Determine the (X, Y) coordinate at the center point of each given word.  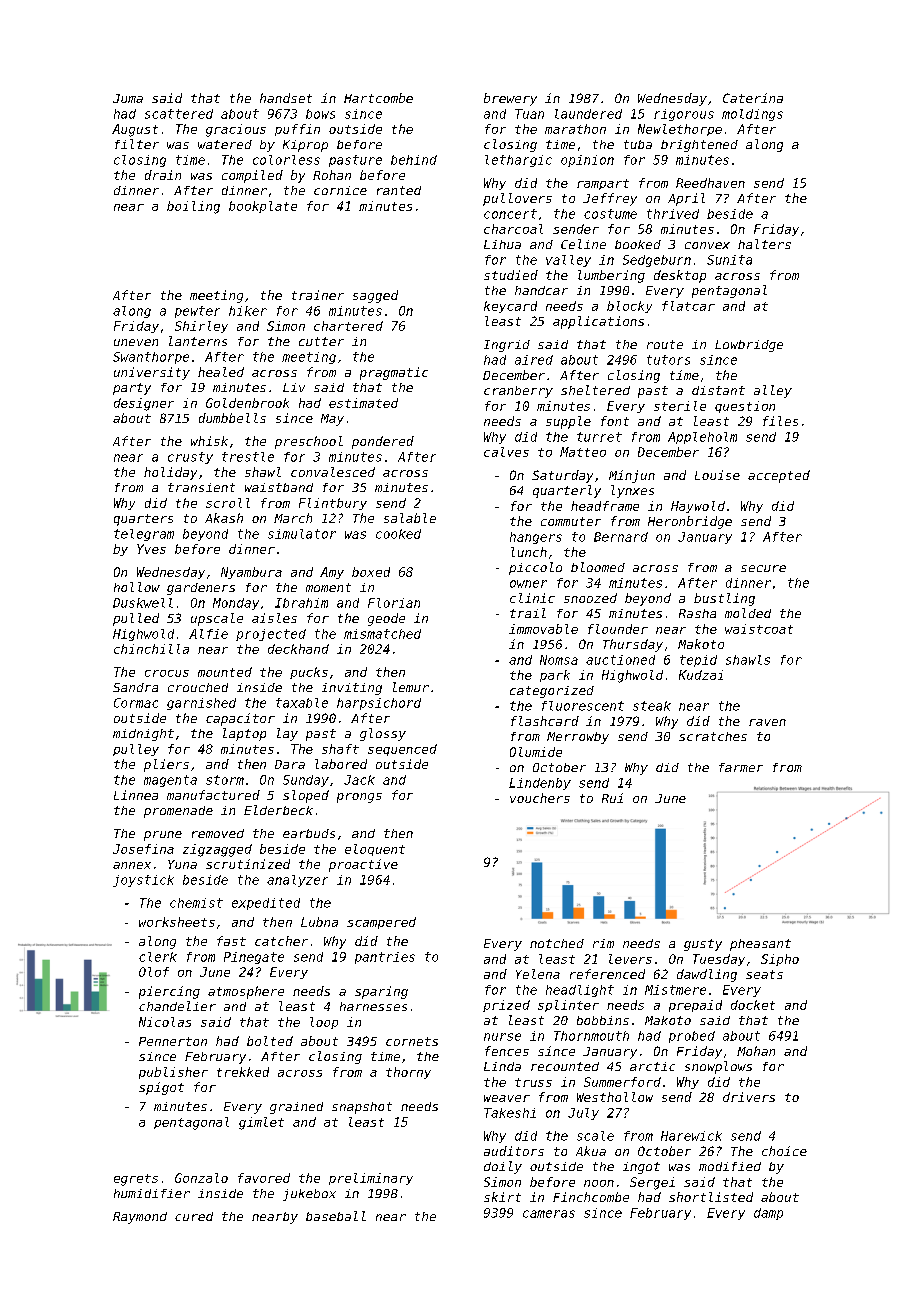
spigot (161, 1088)
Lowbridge (749, 346)
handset (286, 98)
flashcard (545, 721)
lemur (411, 687)
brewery (510, 99)
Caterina (753, 98)
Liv (294, 387)
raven (767, 722)
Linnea (136, 795)
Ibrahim (301, 603)
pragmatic (394, 373)
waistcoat (759, 629)
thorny (408, 1073)
